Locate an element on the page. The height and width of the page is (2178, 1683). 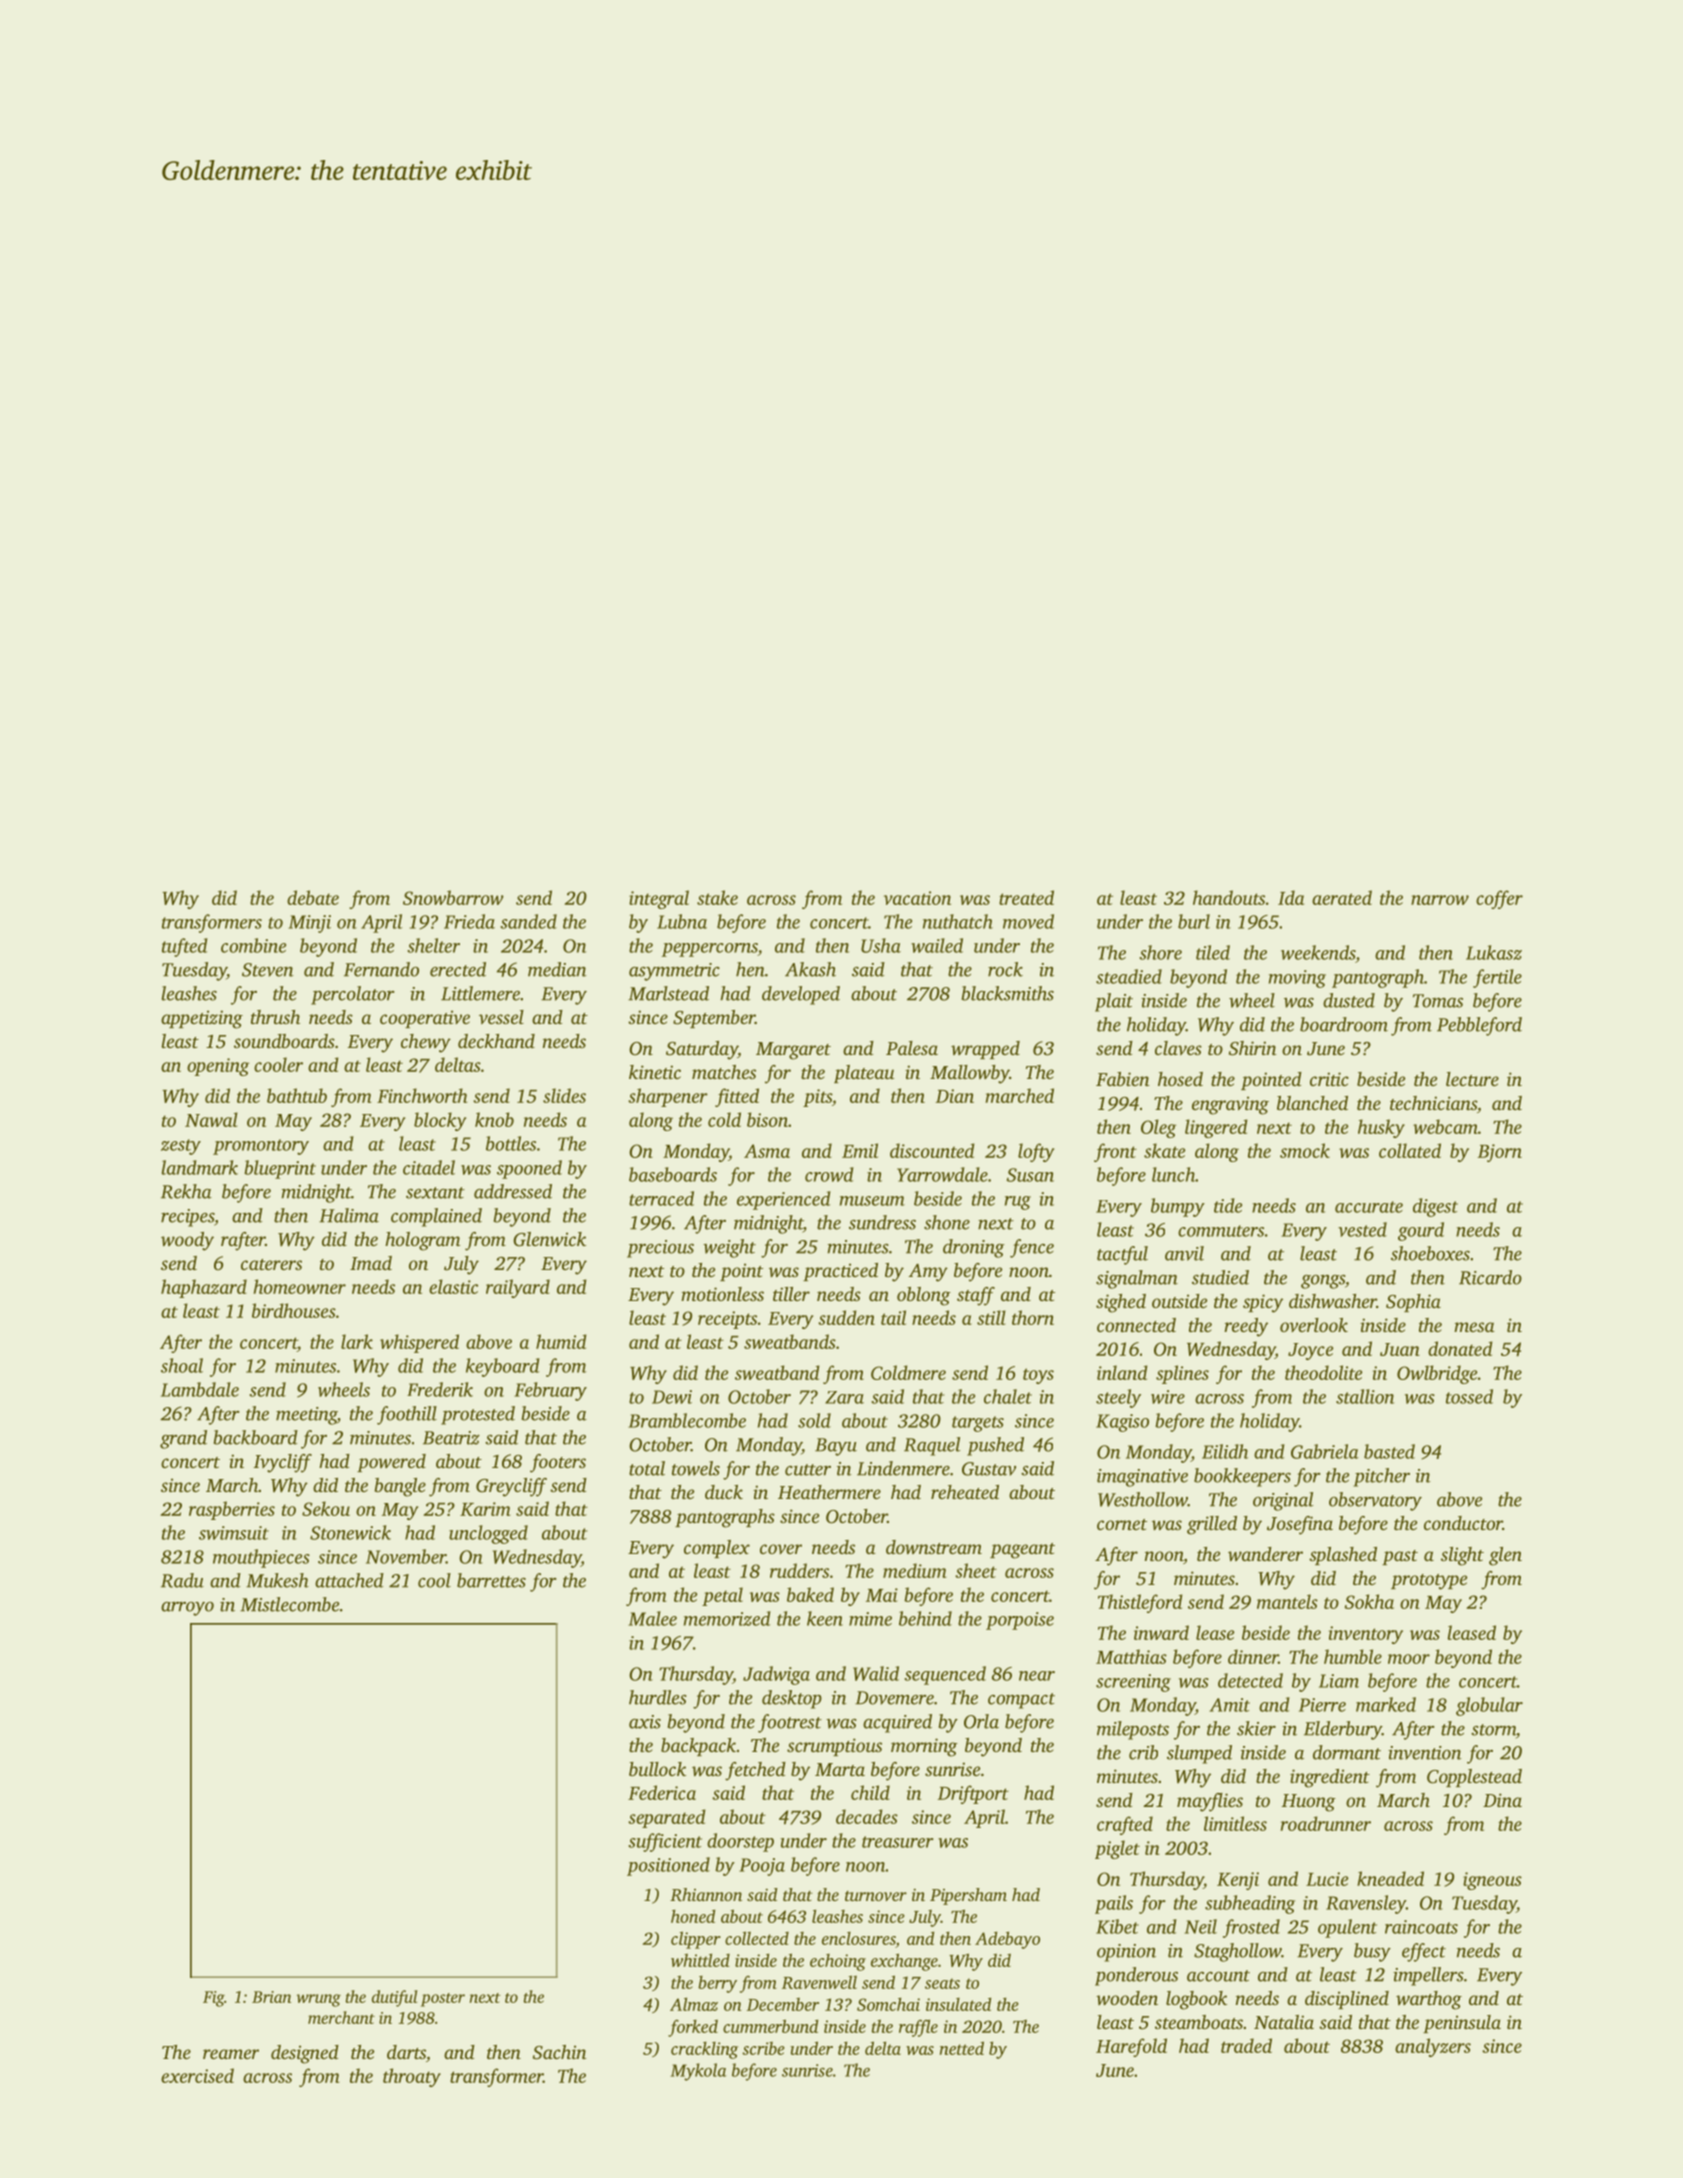
Snowbarrow is located at coordinates (453, 897).
